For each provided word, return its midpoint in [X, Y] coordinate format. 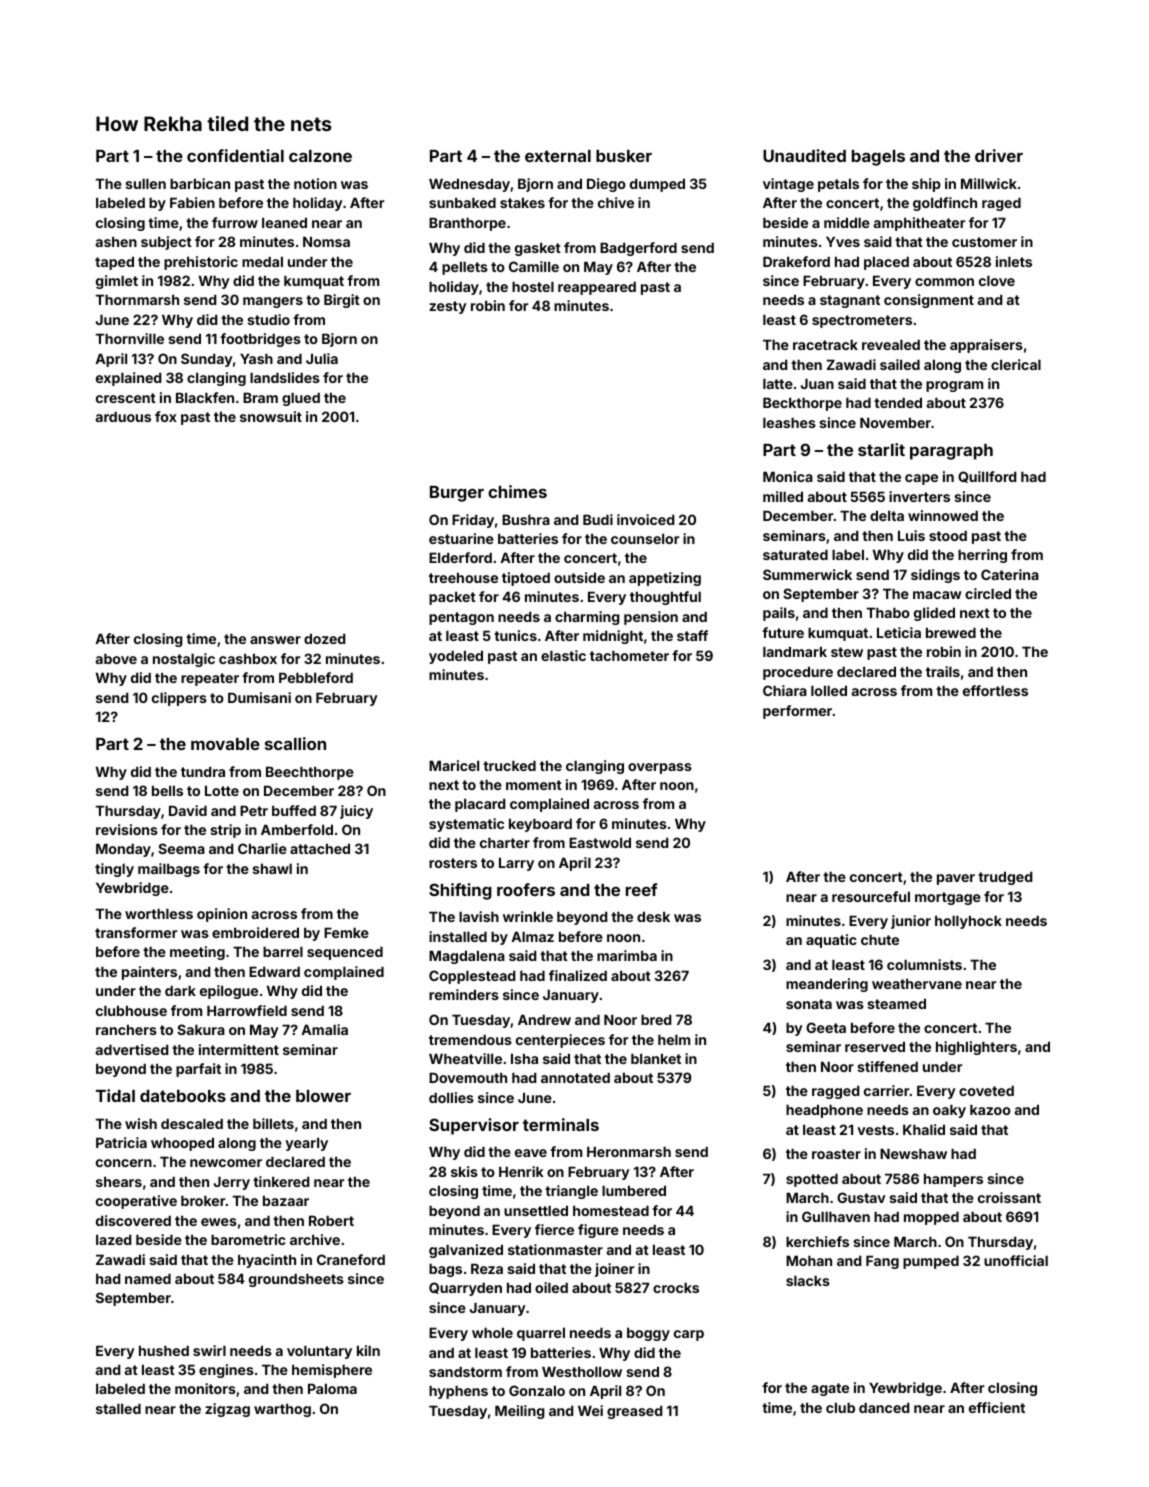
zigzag [227, 1410]
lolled [829, 690]
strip [225, 831]
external [558, 156]
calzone [320, 156]
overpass [660, 768]
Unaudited [804, 155]
